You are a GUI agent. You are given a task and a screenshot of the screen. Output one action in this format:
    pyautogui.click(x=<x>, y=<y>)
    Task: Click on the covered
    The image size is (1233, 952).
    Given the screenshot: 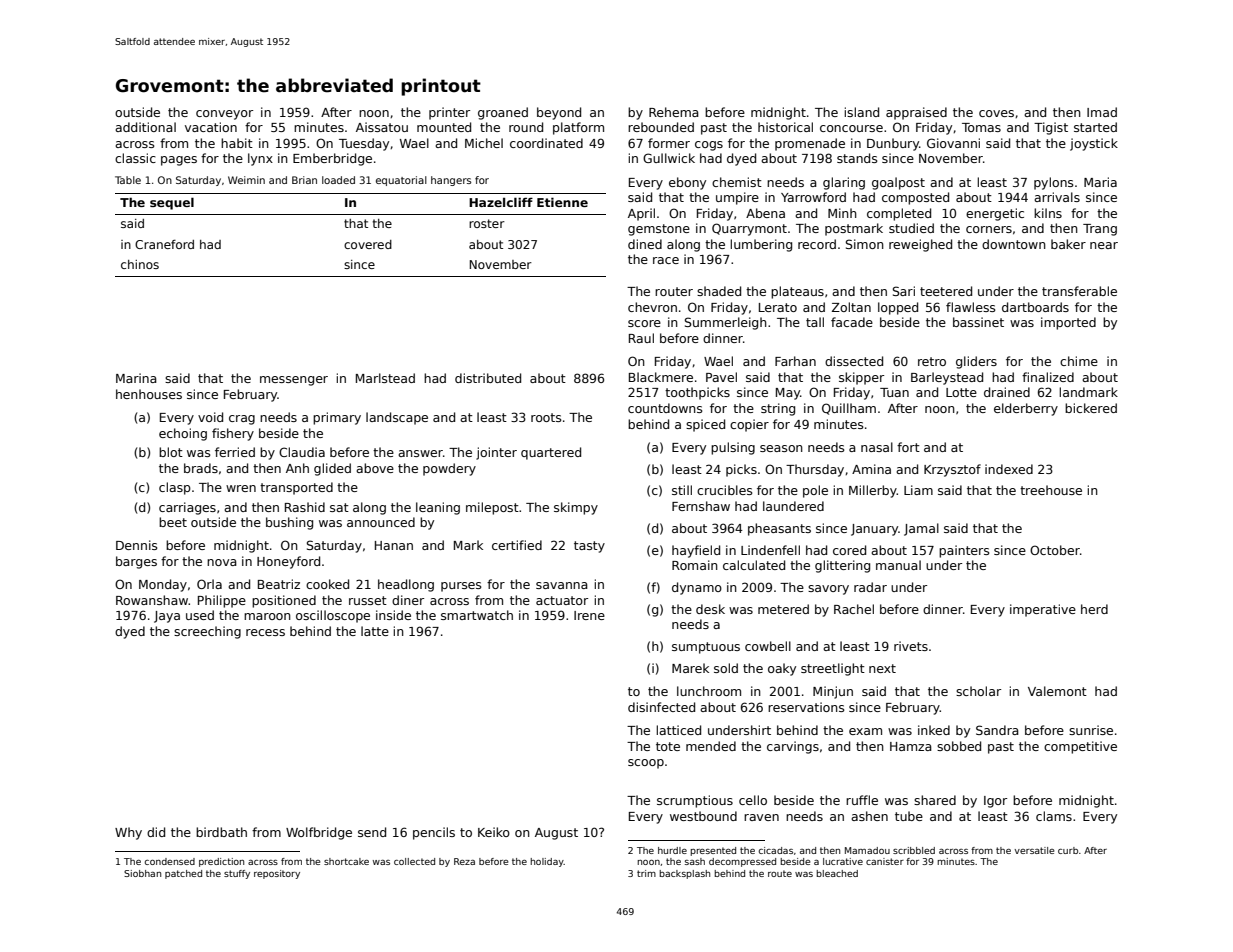 What is the action you would take?
    pyautogui.click(x=368, y=244)
